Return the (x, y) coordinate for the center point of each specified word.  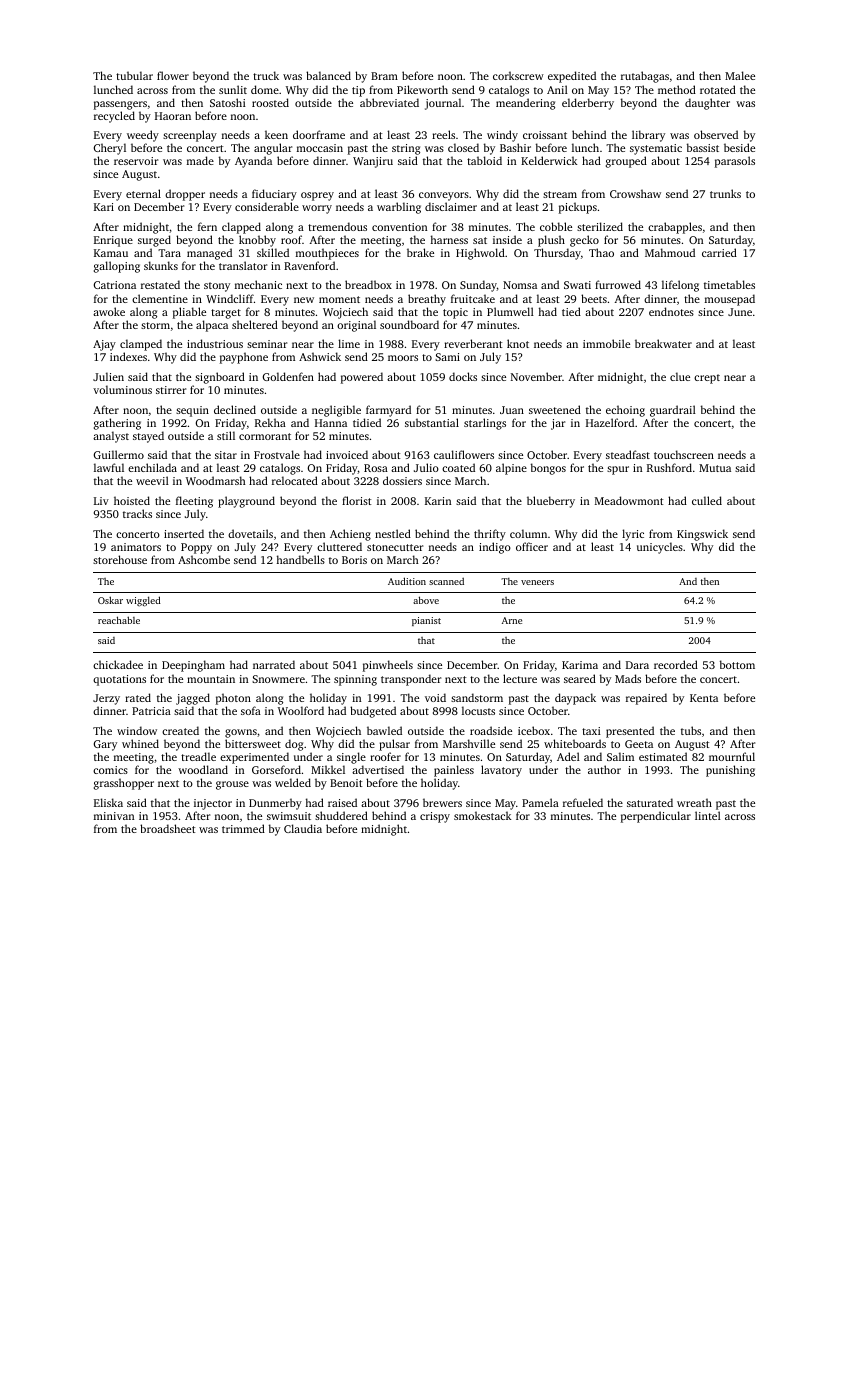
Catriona (115, 285)
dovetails (250, 533)
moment (339, 299)
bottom (737, 664)
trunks (725, 193)
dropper (185, 195)
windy (502, 136)
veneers (537, 582)
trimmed (243, 828)
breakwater (663, 343)
